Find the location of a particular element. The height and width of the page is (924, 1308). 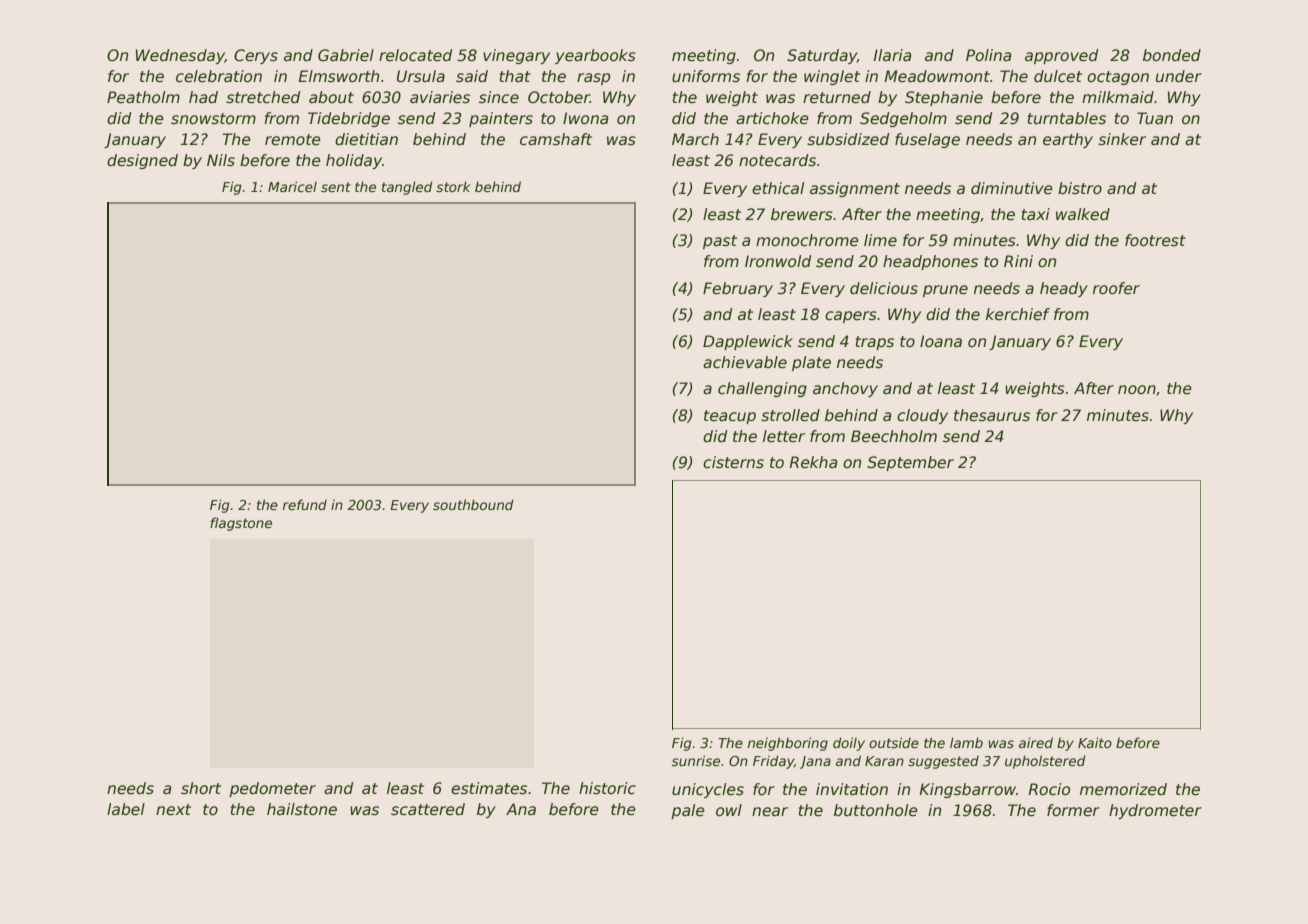

February is located at coordinates (738, 289).
